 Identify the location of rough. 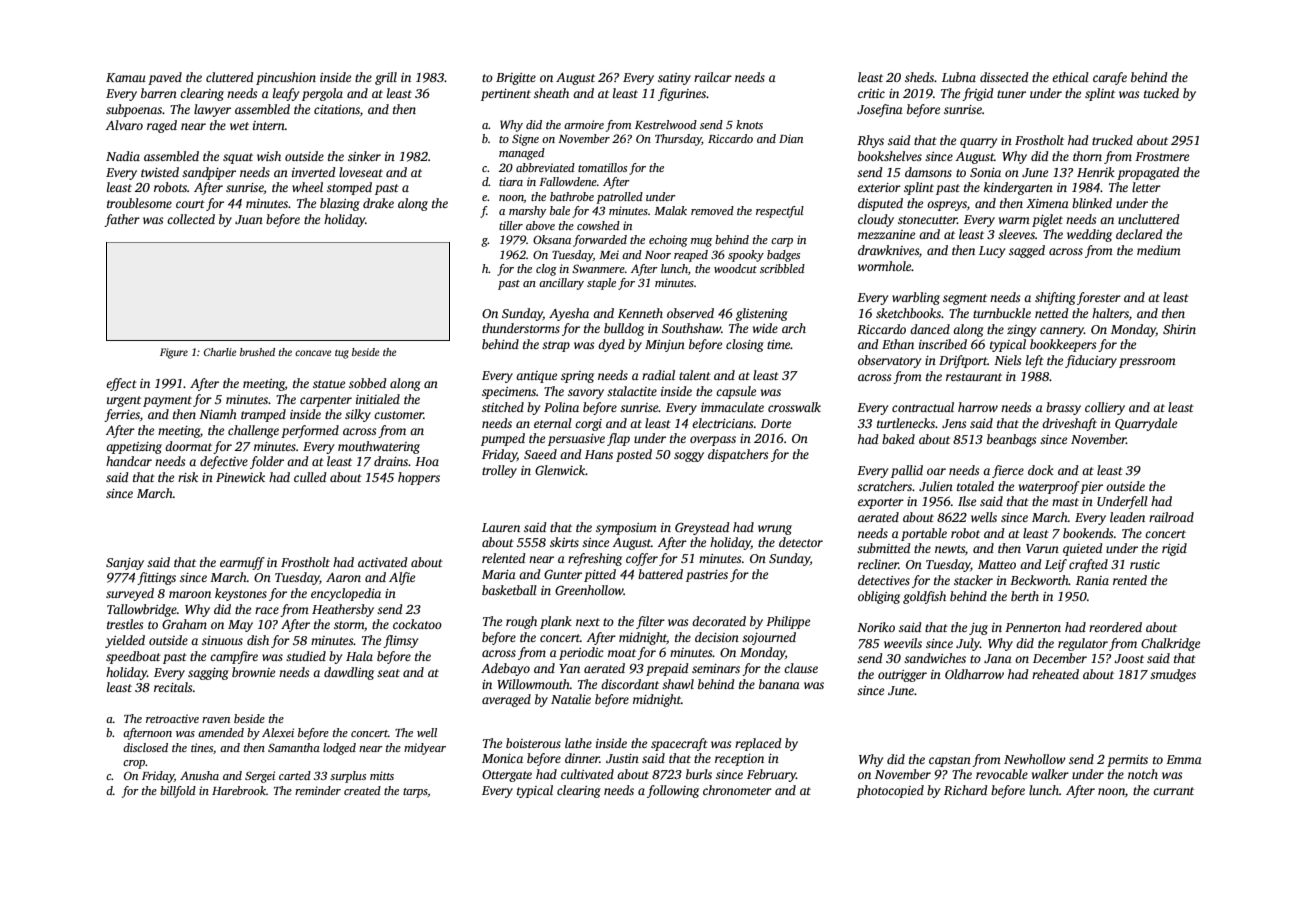
(521, 622).
